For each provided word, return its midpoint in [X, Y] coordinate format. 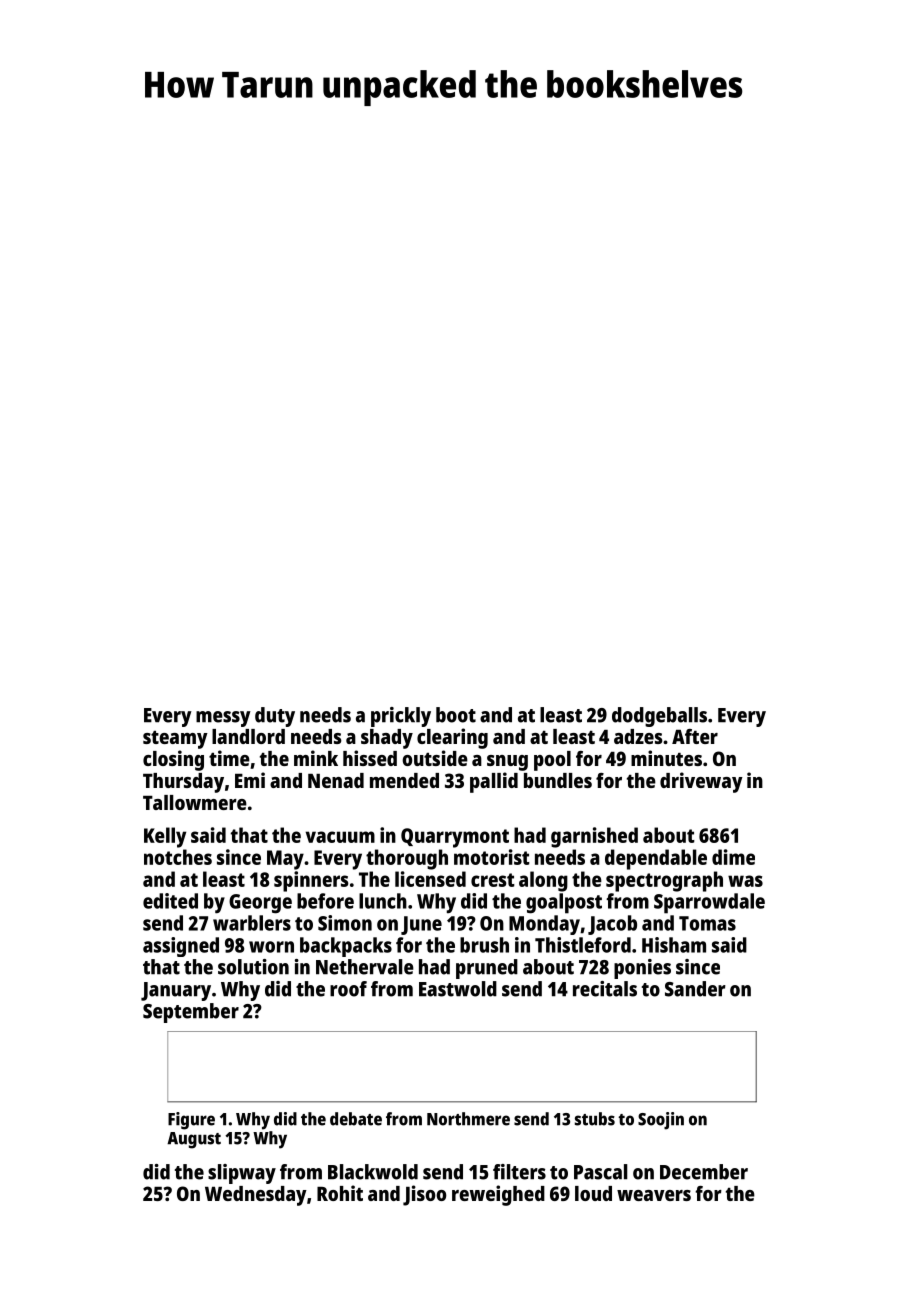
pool [552, 761]
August [194, 1140]
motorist [492, 857]
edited [170, 901]
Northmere [468, 1119]
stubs [595, 1119]
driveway [701, 782]
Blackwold [373, 1172]
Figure [191, 1121]
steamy [175, 740]
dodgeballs [659, 717]
